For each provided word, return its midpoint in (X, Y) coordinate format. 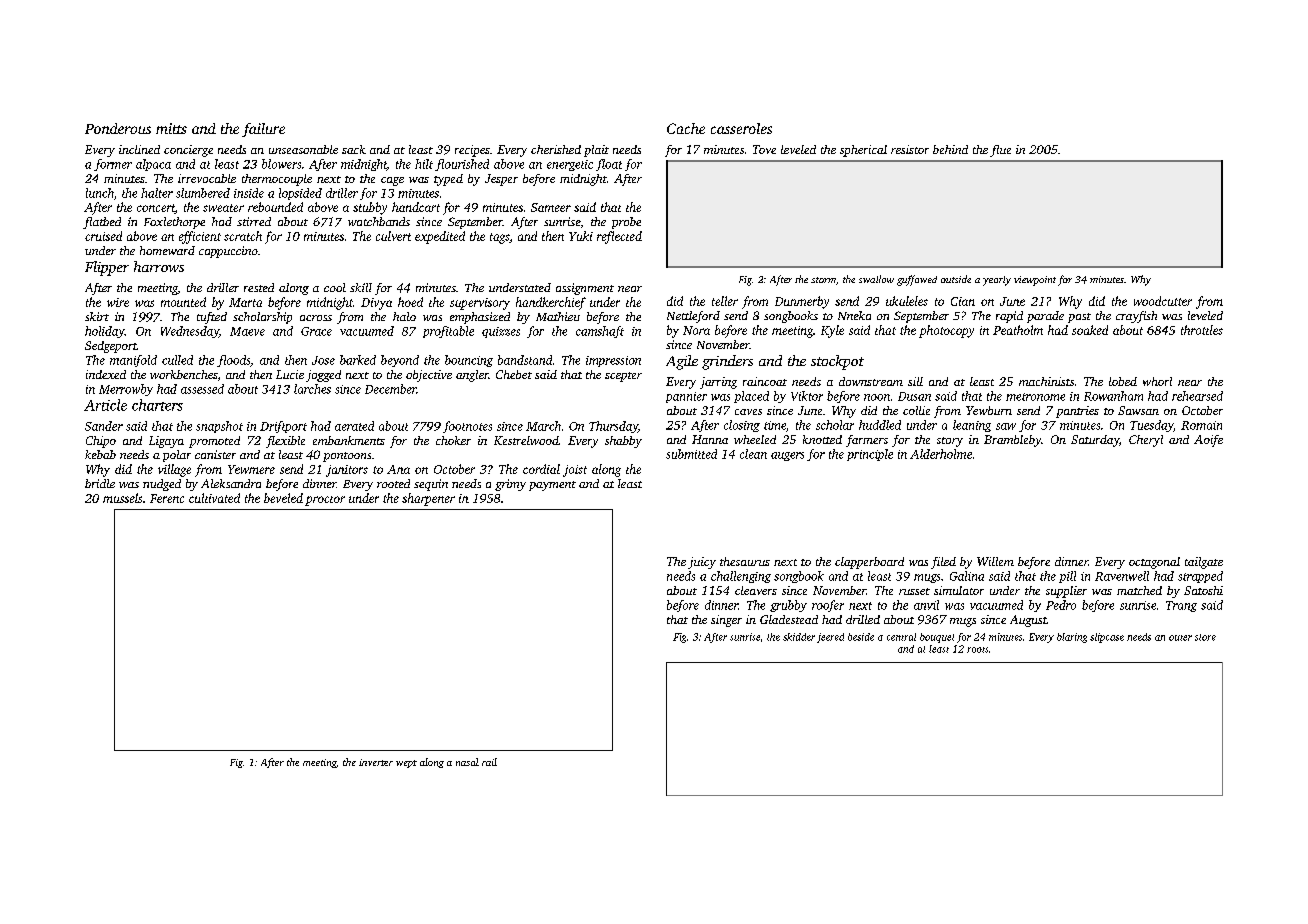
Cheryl (1146, 441)
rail (489, 762)
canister (215, 454)
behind (950, 149)
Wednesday (190, 332)
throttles (1202, 330)
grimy (510, 485)
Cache (686, 128)
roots (977, 650)
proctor (325, 501)
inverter (376, 762)
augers (787, 456)
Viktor (807, 396)
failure (263, 130)
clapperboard (869, 563)
